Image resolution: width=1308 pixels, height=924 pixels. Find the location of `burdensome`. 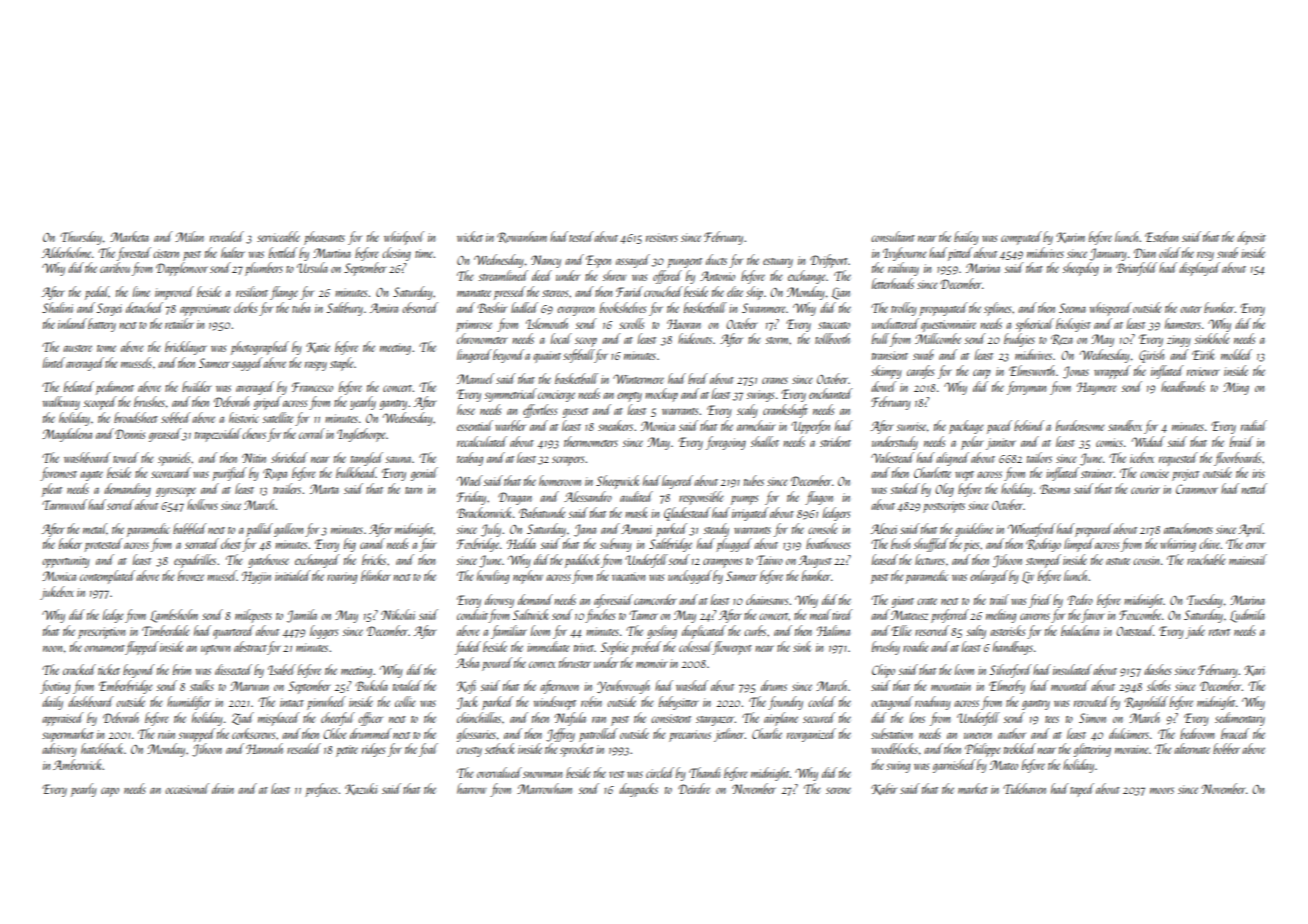

burdensome is located at coordinates (1080, 425).
